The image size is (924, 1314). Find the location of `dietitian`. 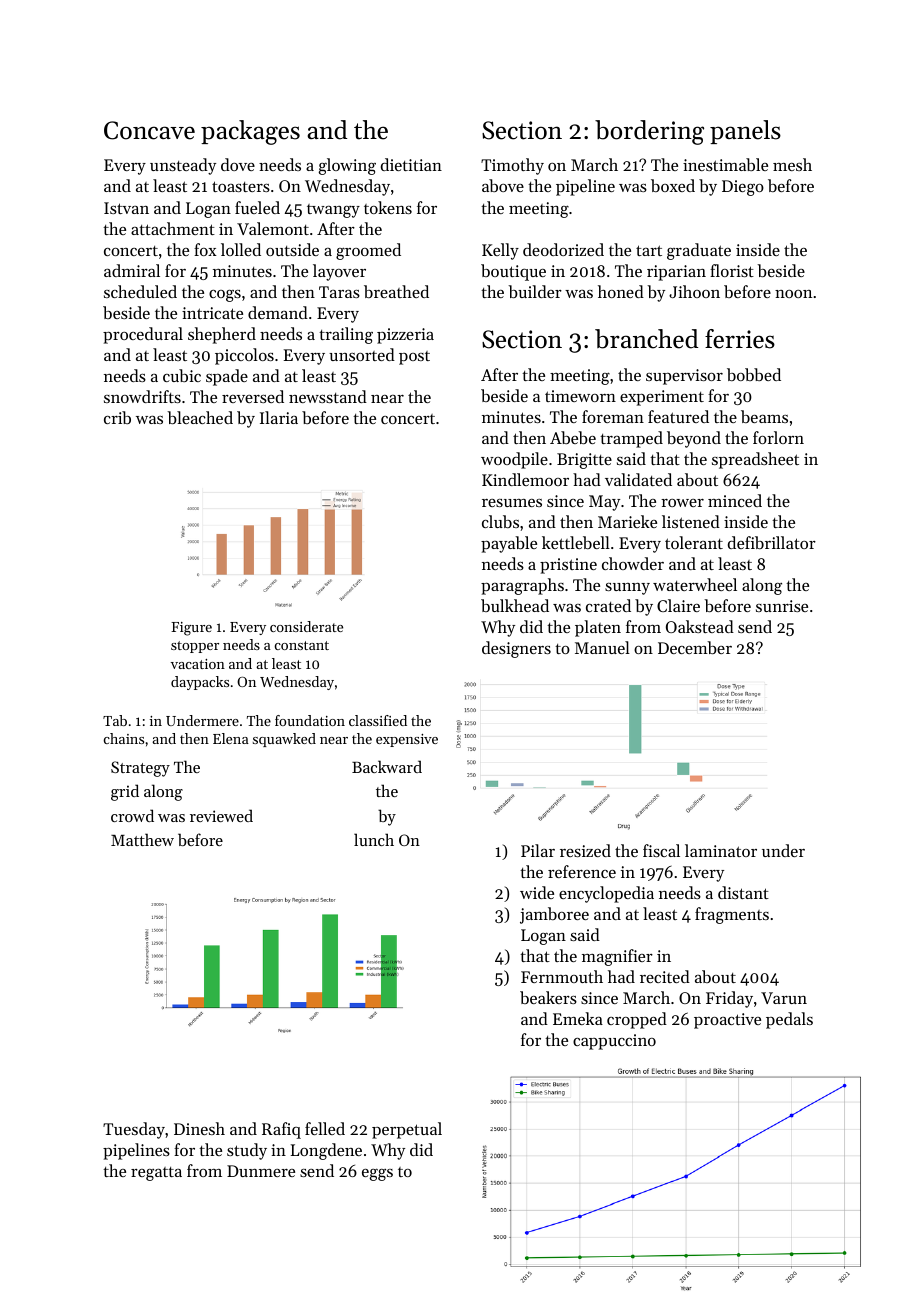

dietitian is located at coordinates (411, 164).
